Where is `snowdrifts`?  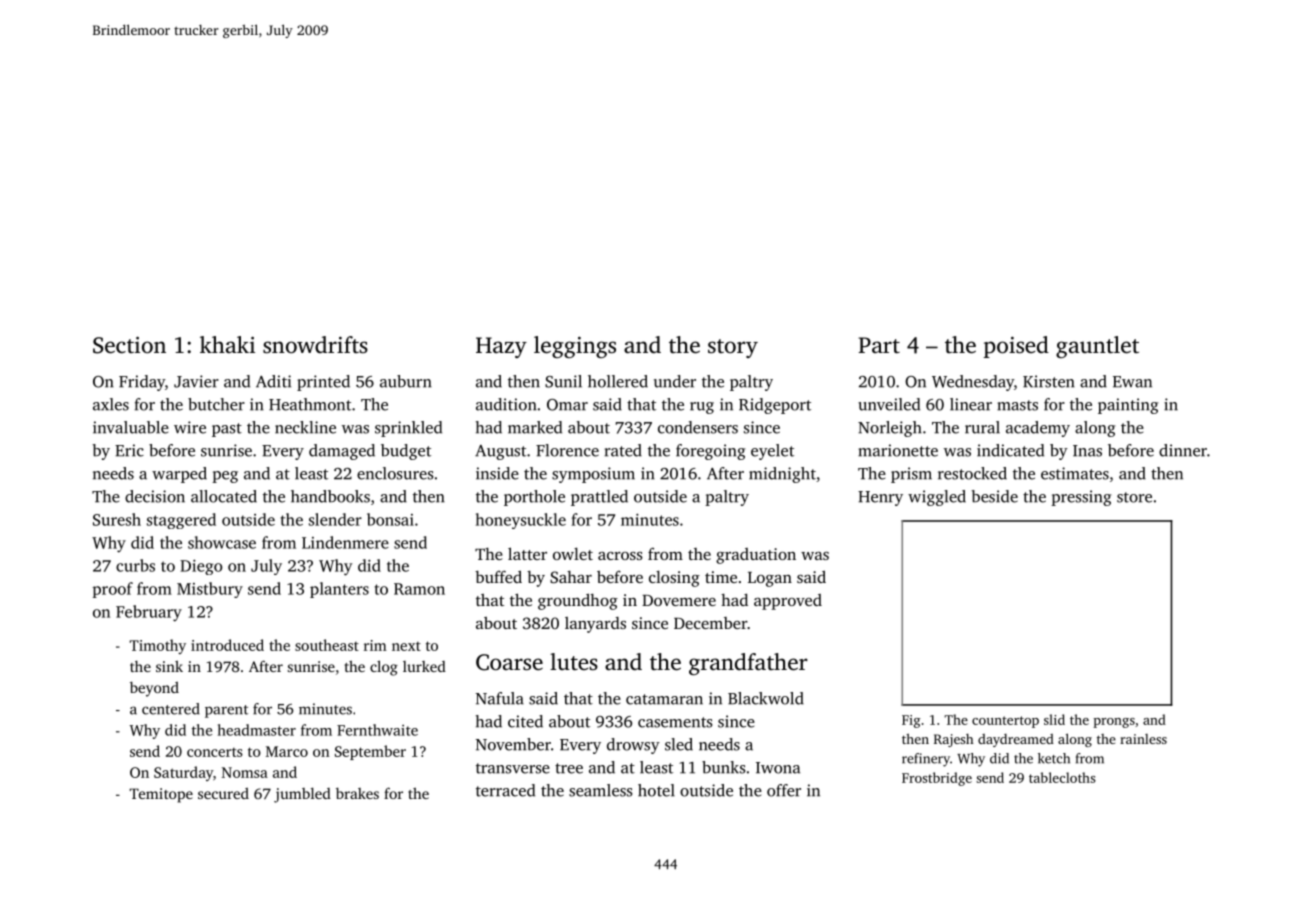 snowdrifts is located at coordinates (315, 344).
